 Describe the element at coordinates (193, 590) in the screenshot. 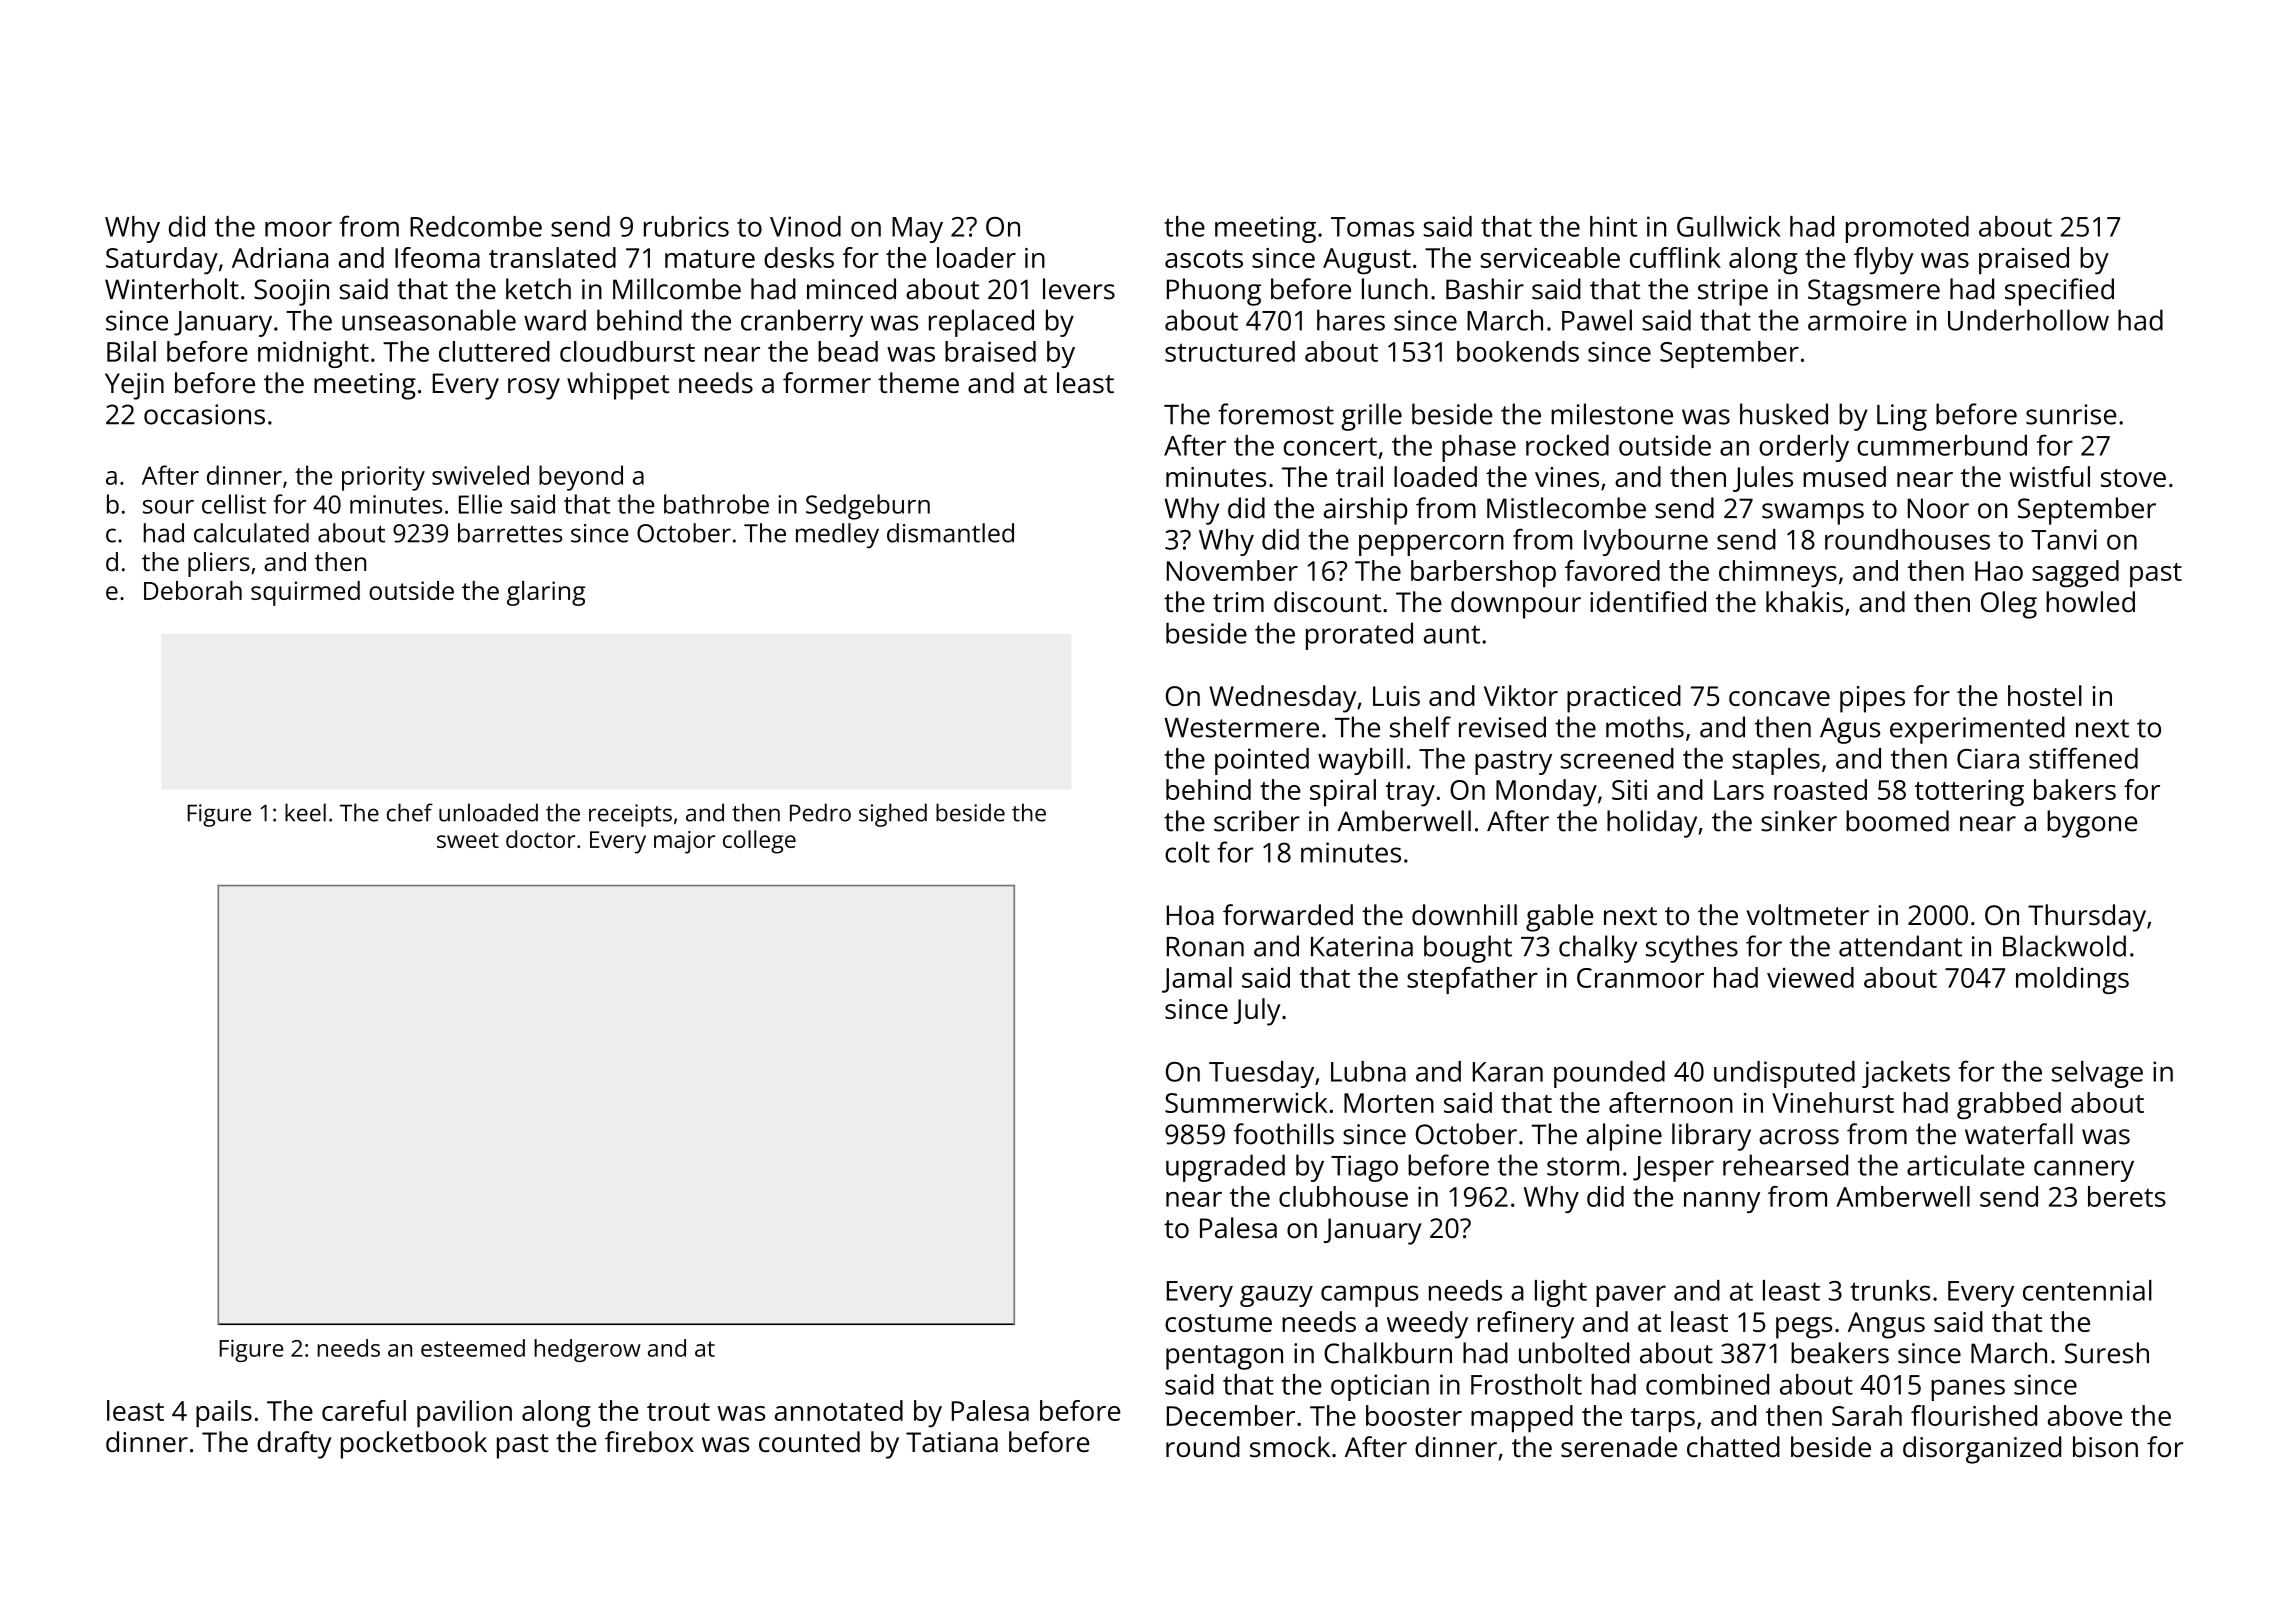

I see `Deborah` at that location.
